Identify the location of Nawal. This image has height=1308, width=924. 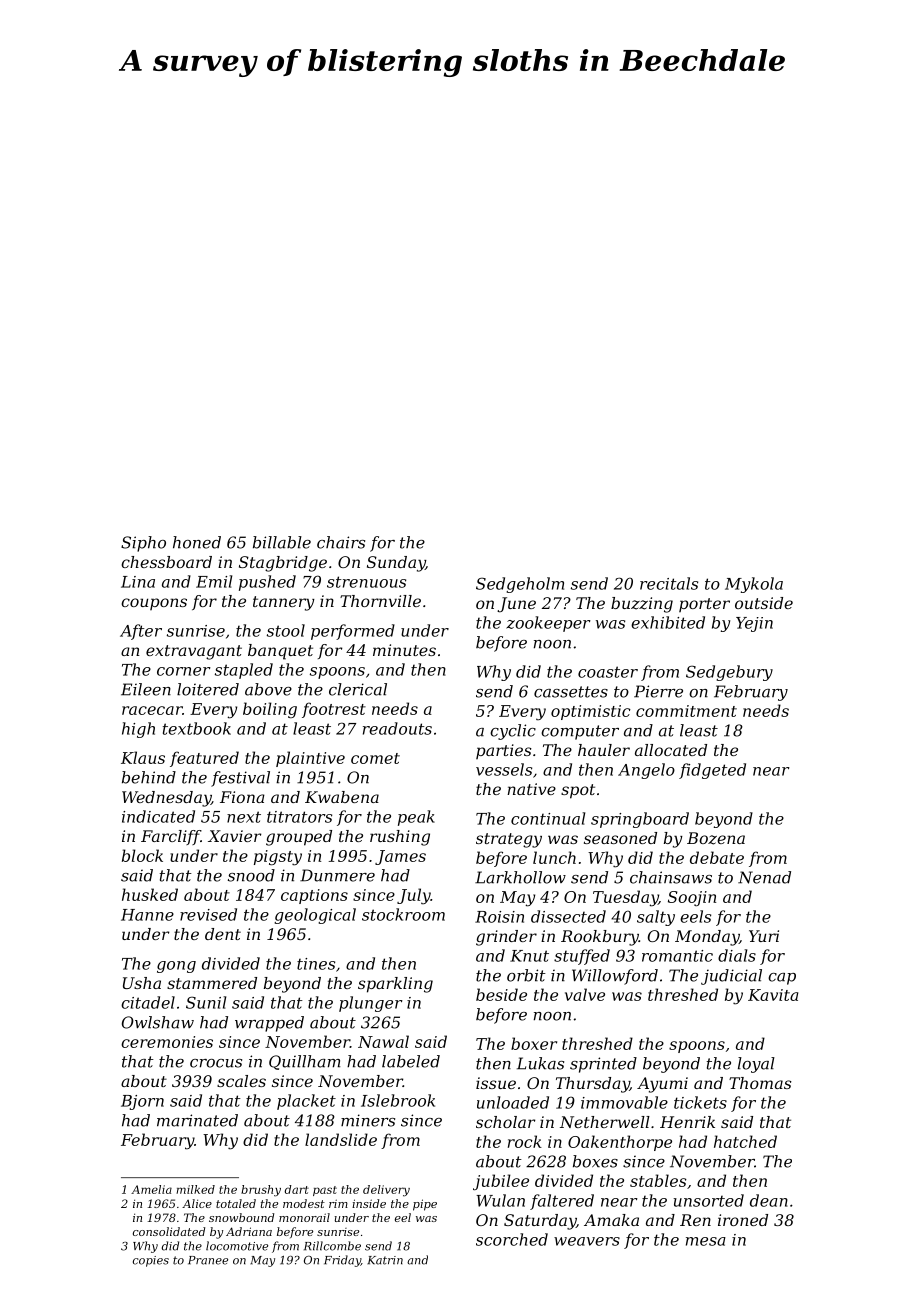
(383, 1041).
